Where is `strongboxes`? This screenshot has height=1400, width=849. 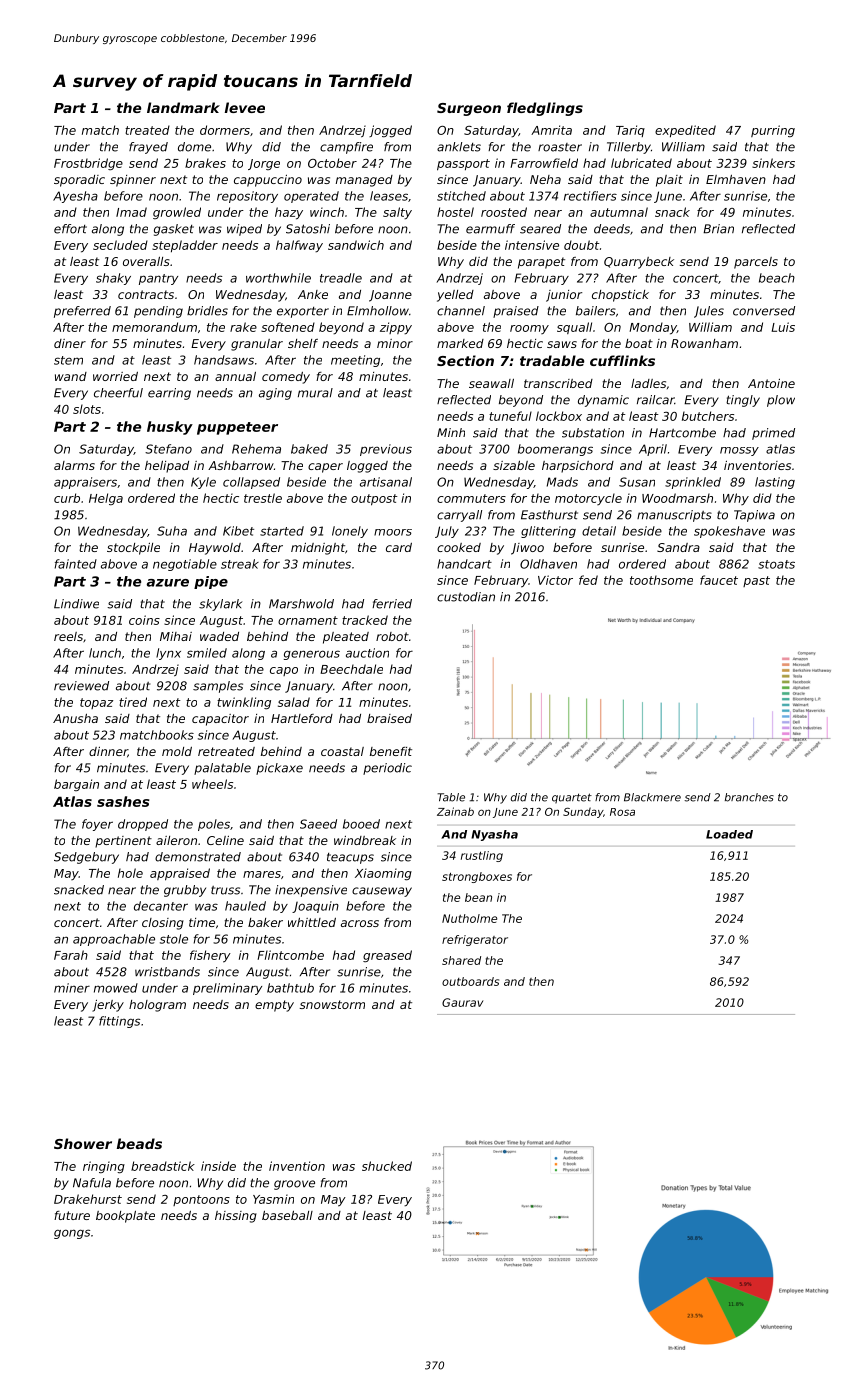
strongboxes is located at coordinates (477, 877).
